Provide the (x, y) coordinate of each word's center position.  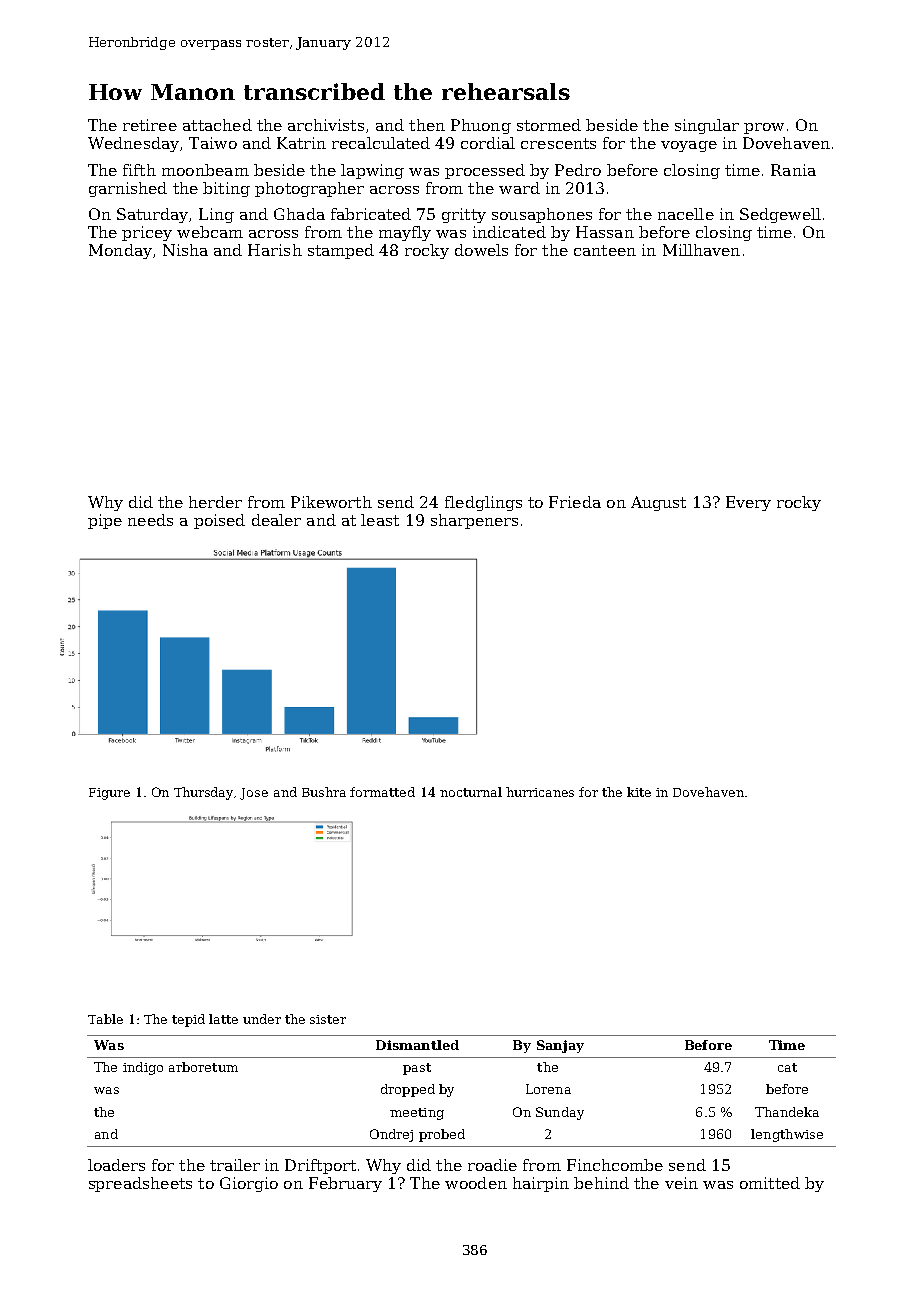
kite (639, 792)
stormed (549, 125)
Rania (793, 170)
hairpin (541, 1184)
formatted (382, 792)
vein (681, 1183)
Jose (254, 794)
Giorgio (249, 1184)
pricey (147, 233)
